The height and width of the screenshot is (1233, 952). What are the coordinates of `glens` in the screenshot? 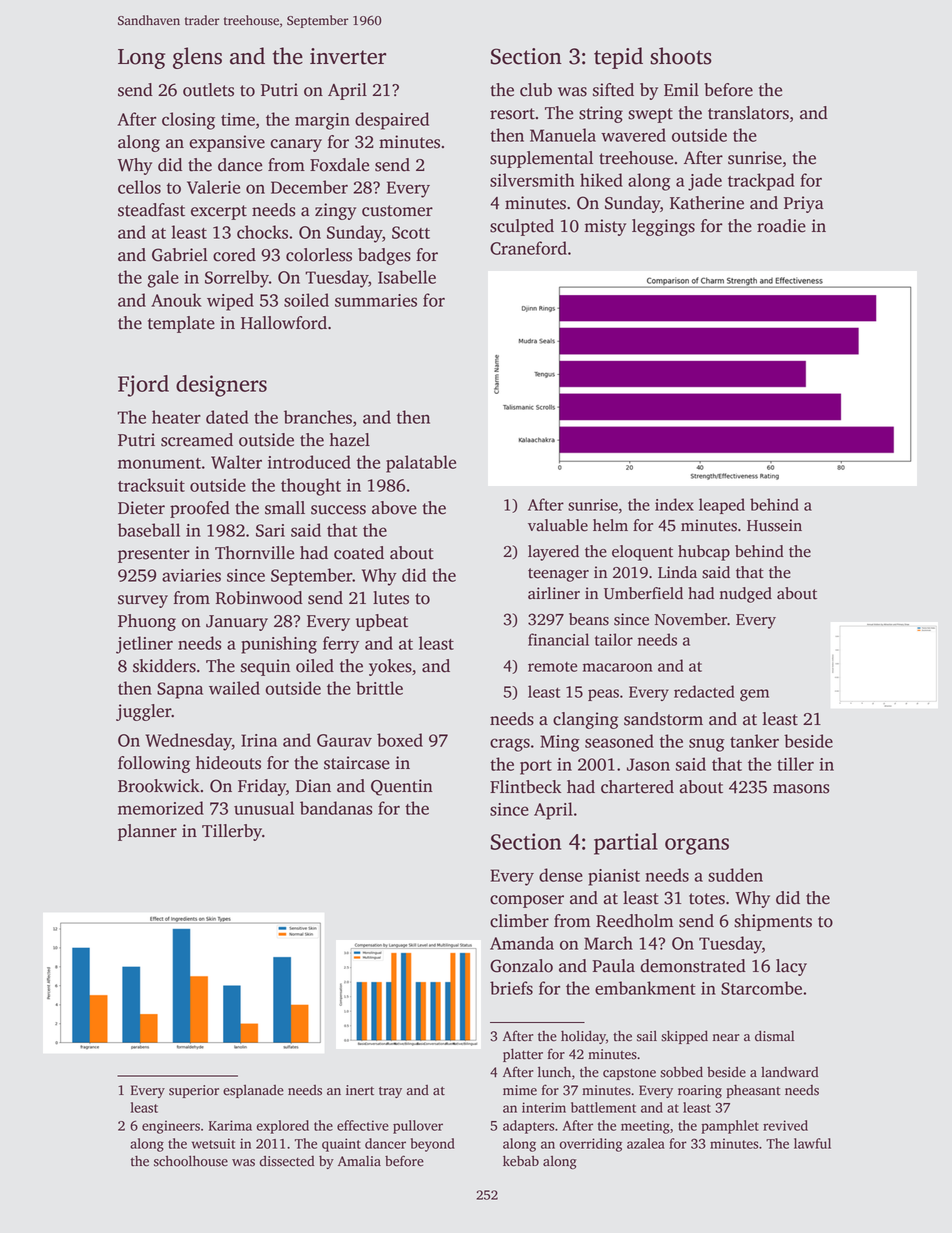 It's located at (197, 58).
